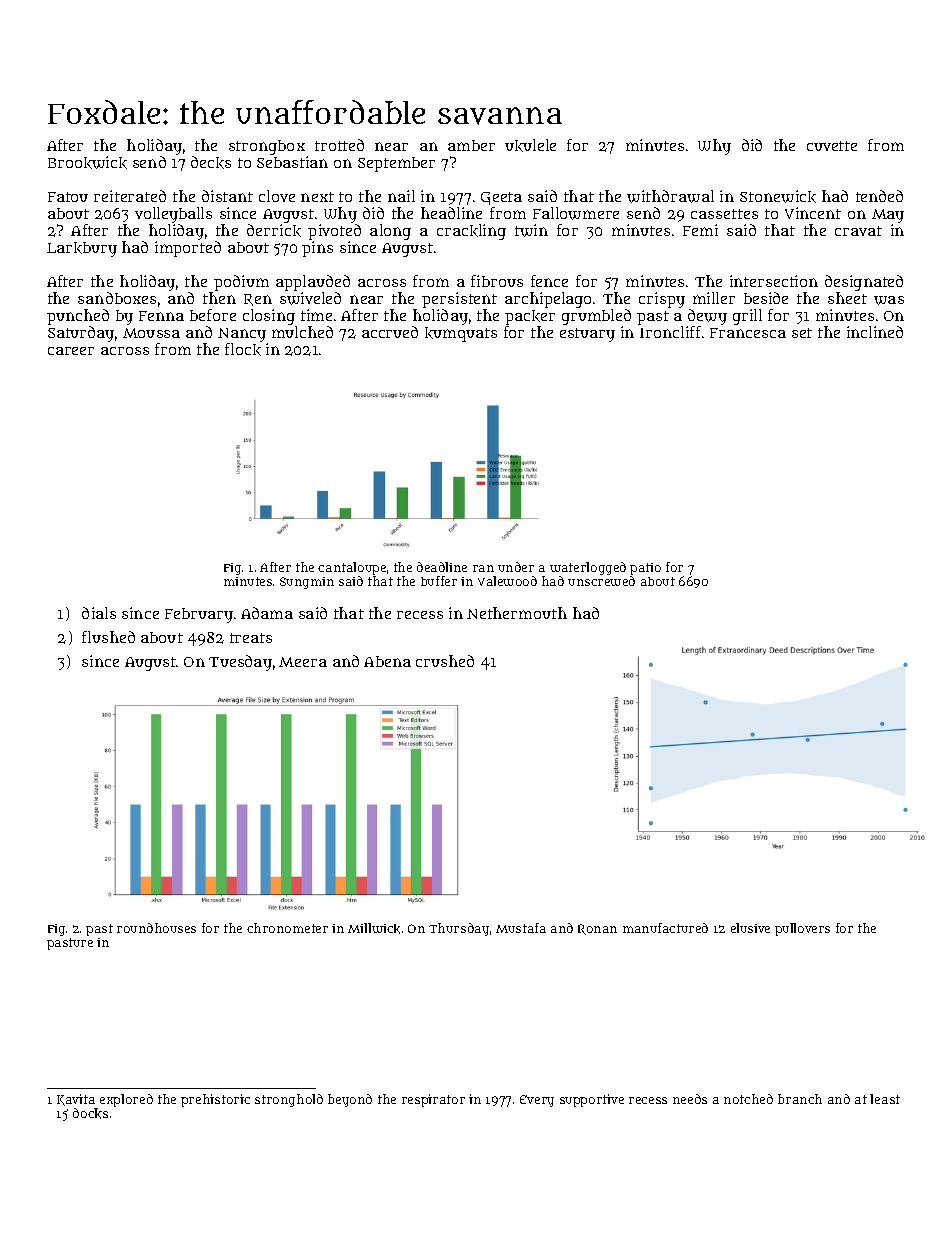  Describe the element at coordinates (592, 1100) in the screenshot. I see `supportive` at that location.
